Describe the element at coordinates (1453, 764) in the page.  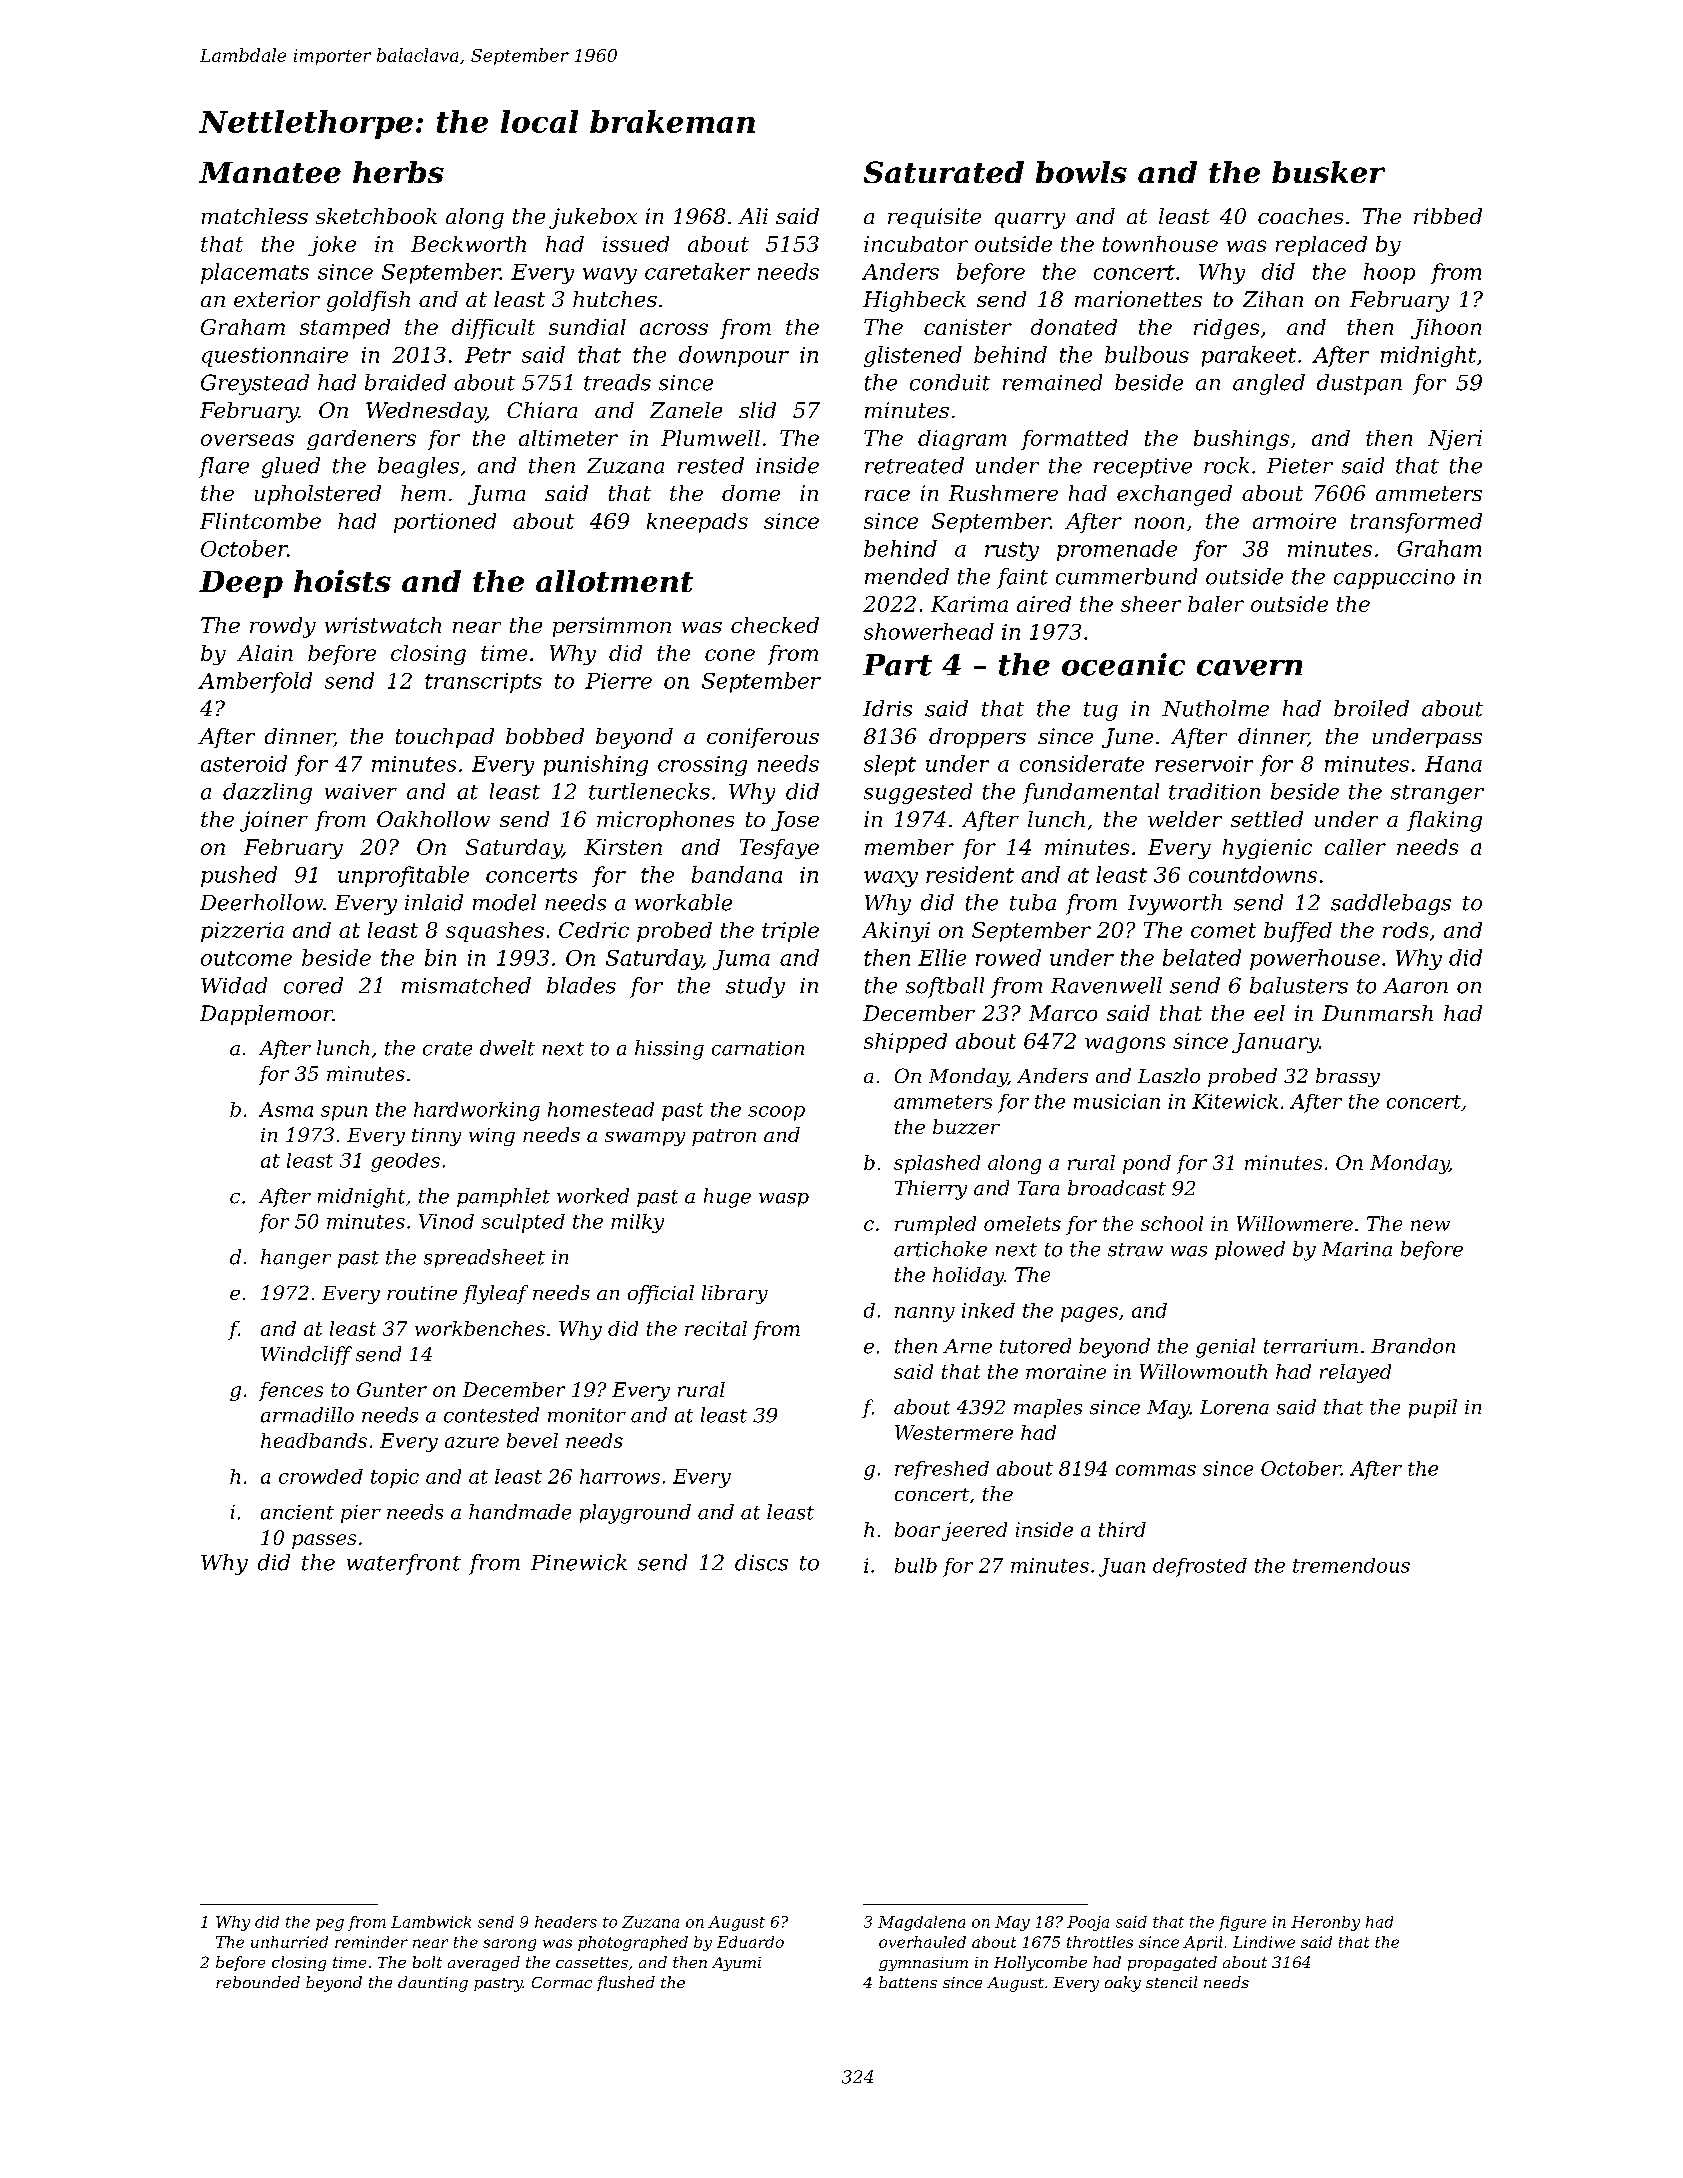
I see `Hana` at that location.
